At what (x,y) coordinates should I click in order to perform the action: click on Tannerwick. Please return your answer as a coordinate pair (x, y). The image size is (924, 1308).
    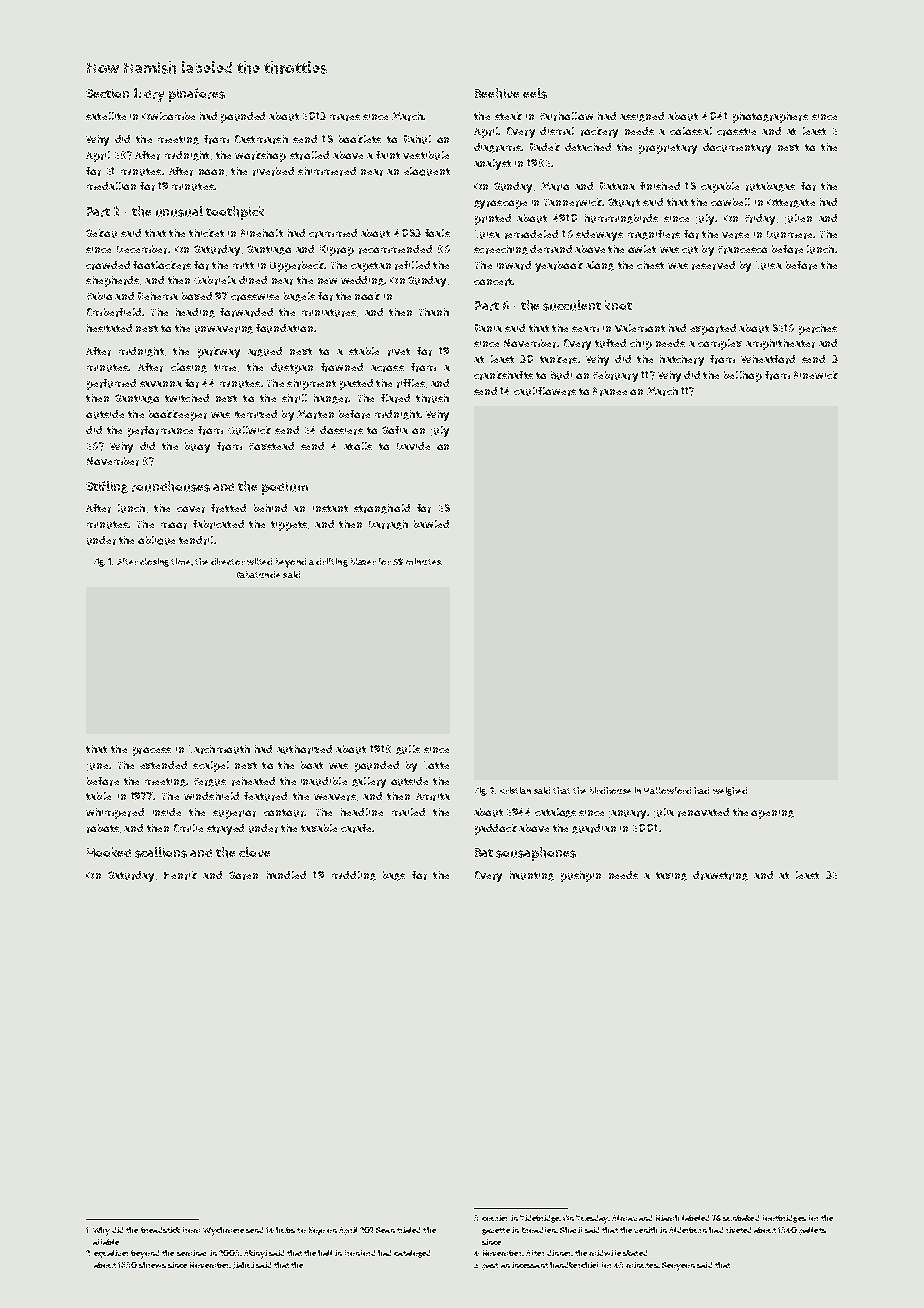
    Looking at the image, I should click on (573, 202).
